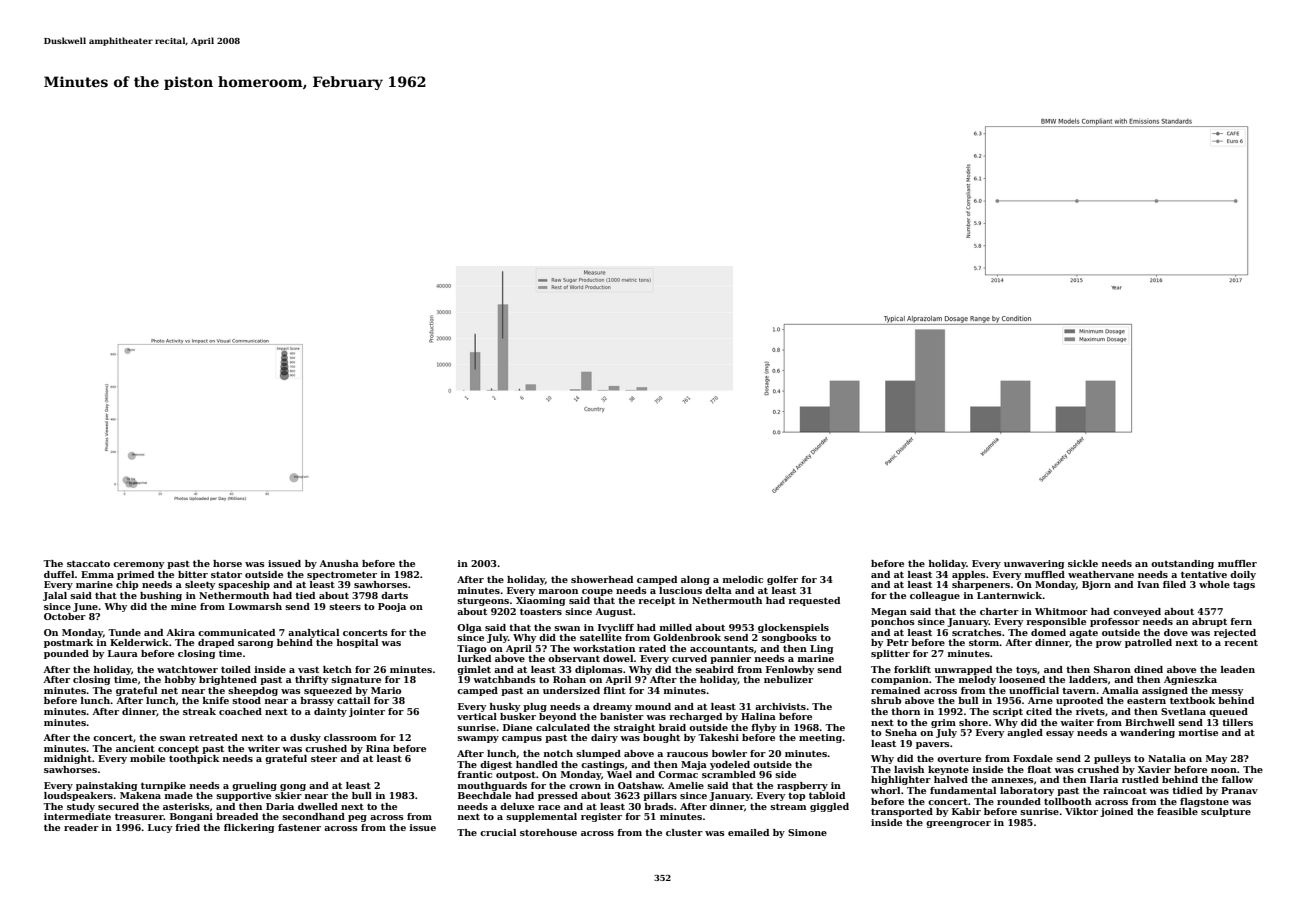 Image resolution: width=1308 pixels, height=924 pixels. Describe the element at coordinates (1077, 722) in the screenshot. I see `waiter` at that location.
